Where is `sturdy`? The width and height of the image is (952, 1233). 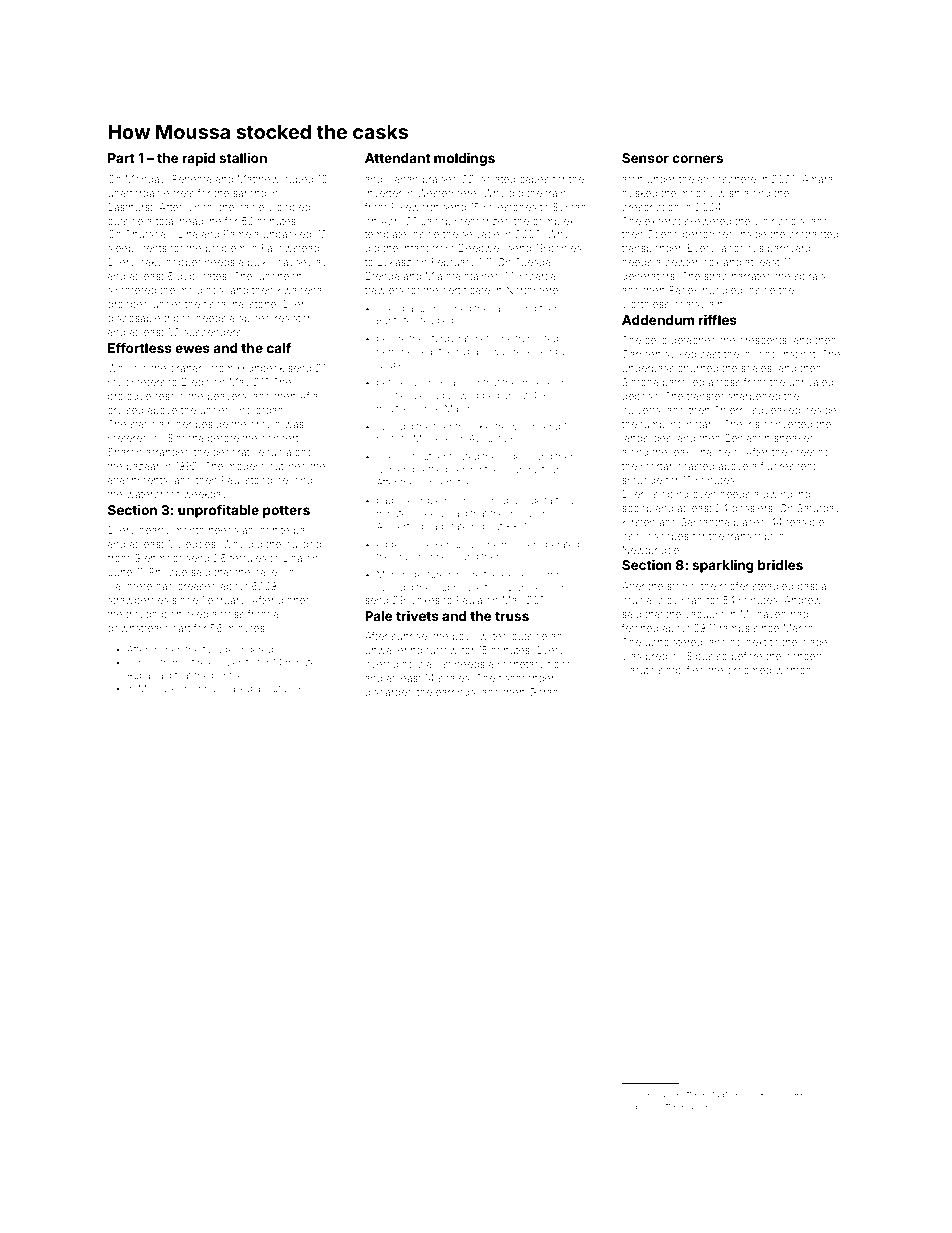 sturdy is located at coordinates (441, 339).
